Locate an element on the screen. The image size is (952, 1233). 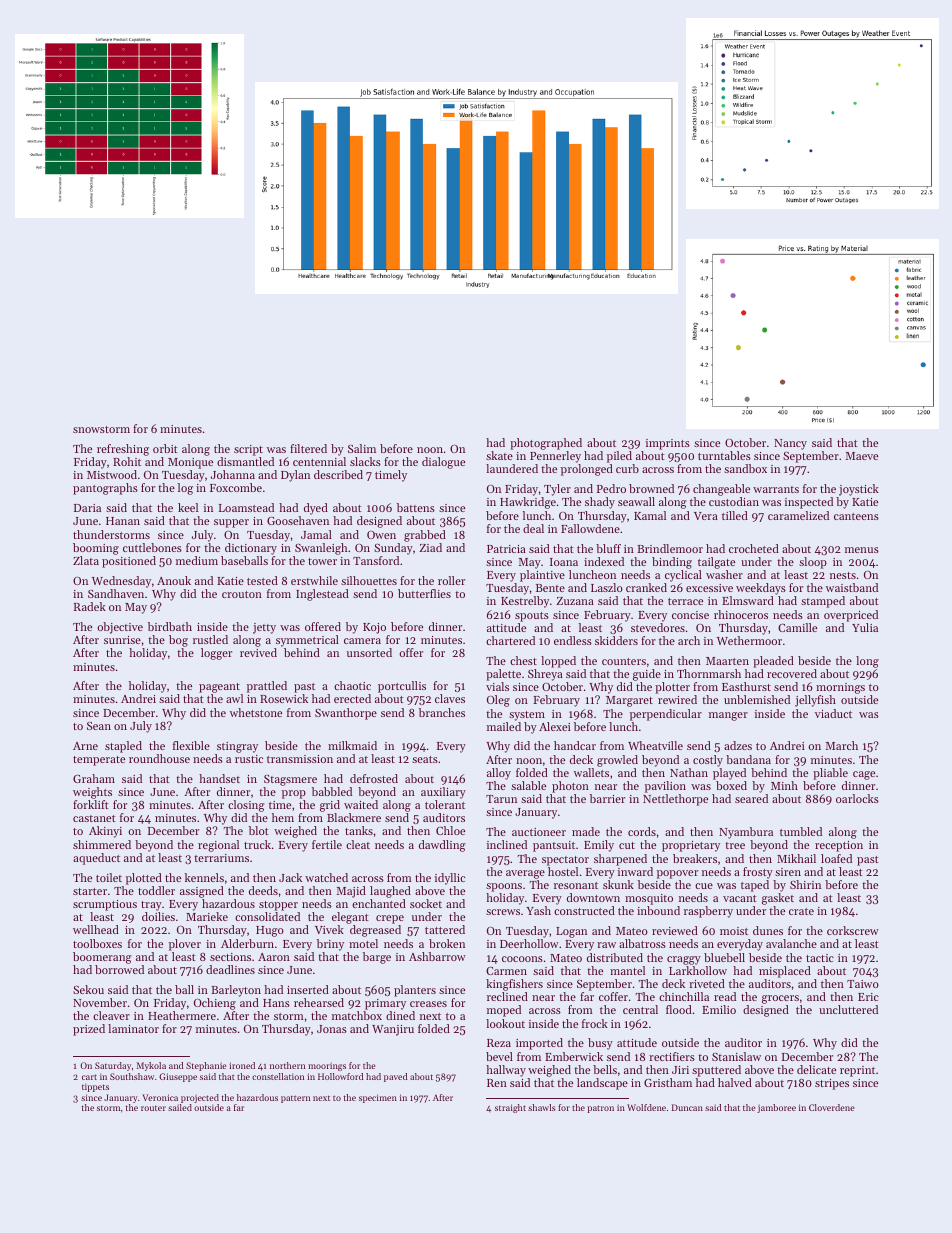
imprints is located at coordinates (668, 444).
